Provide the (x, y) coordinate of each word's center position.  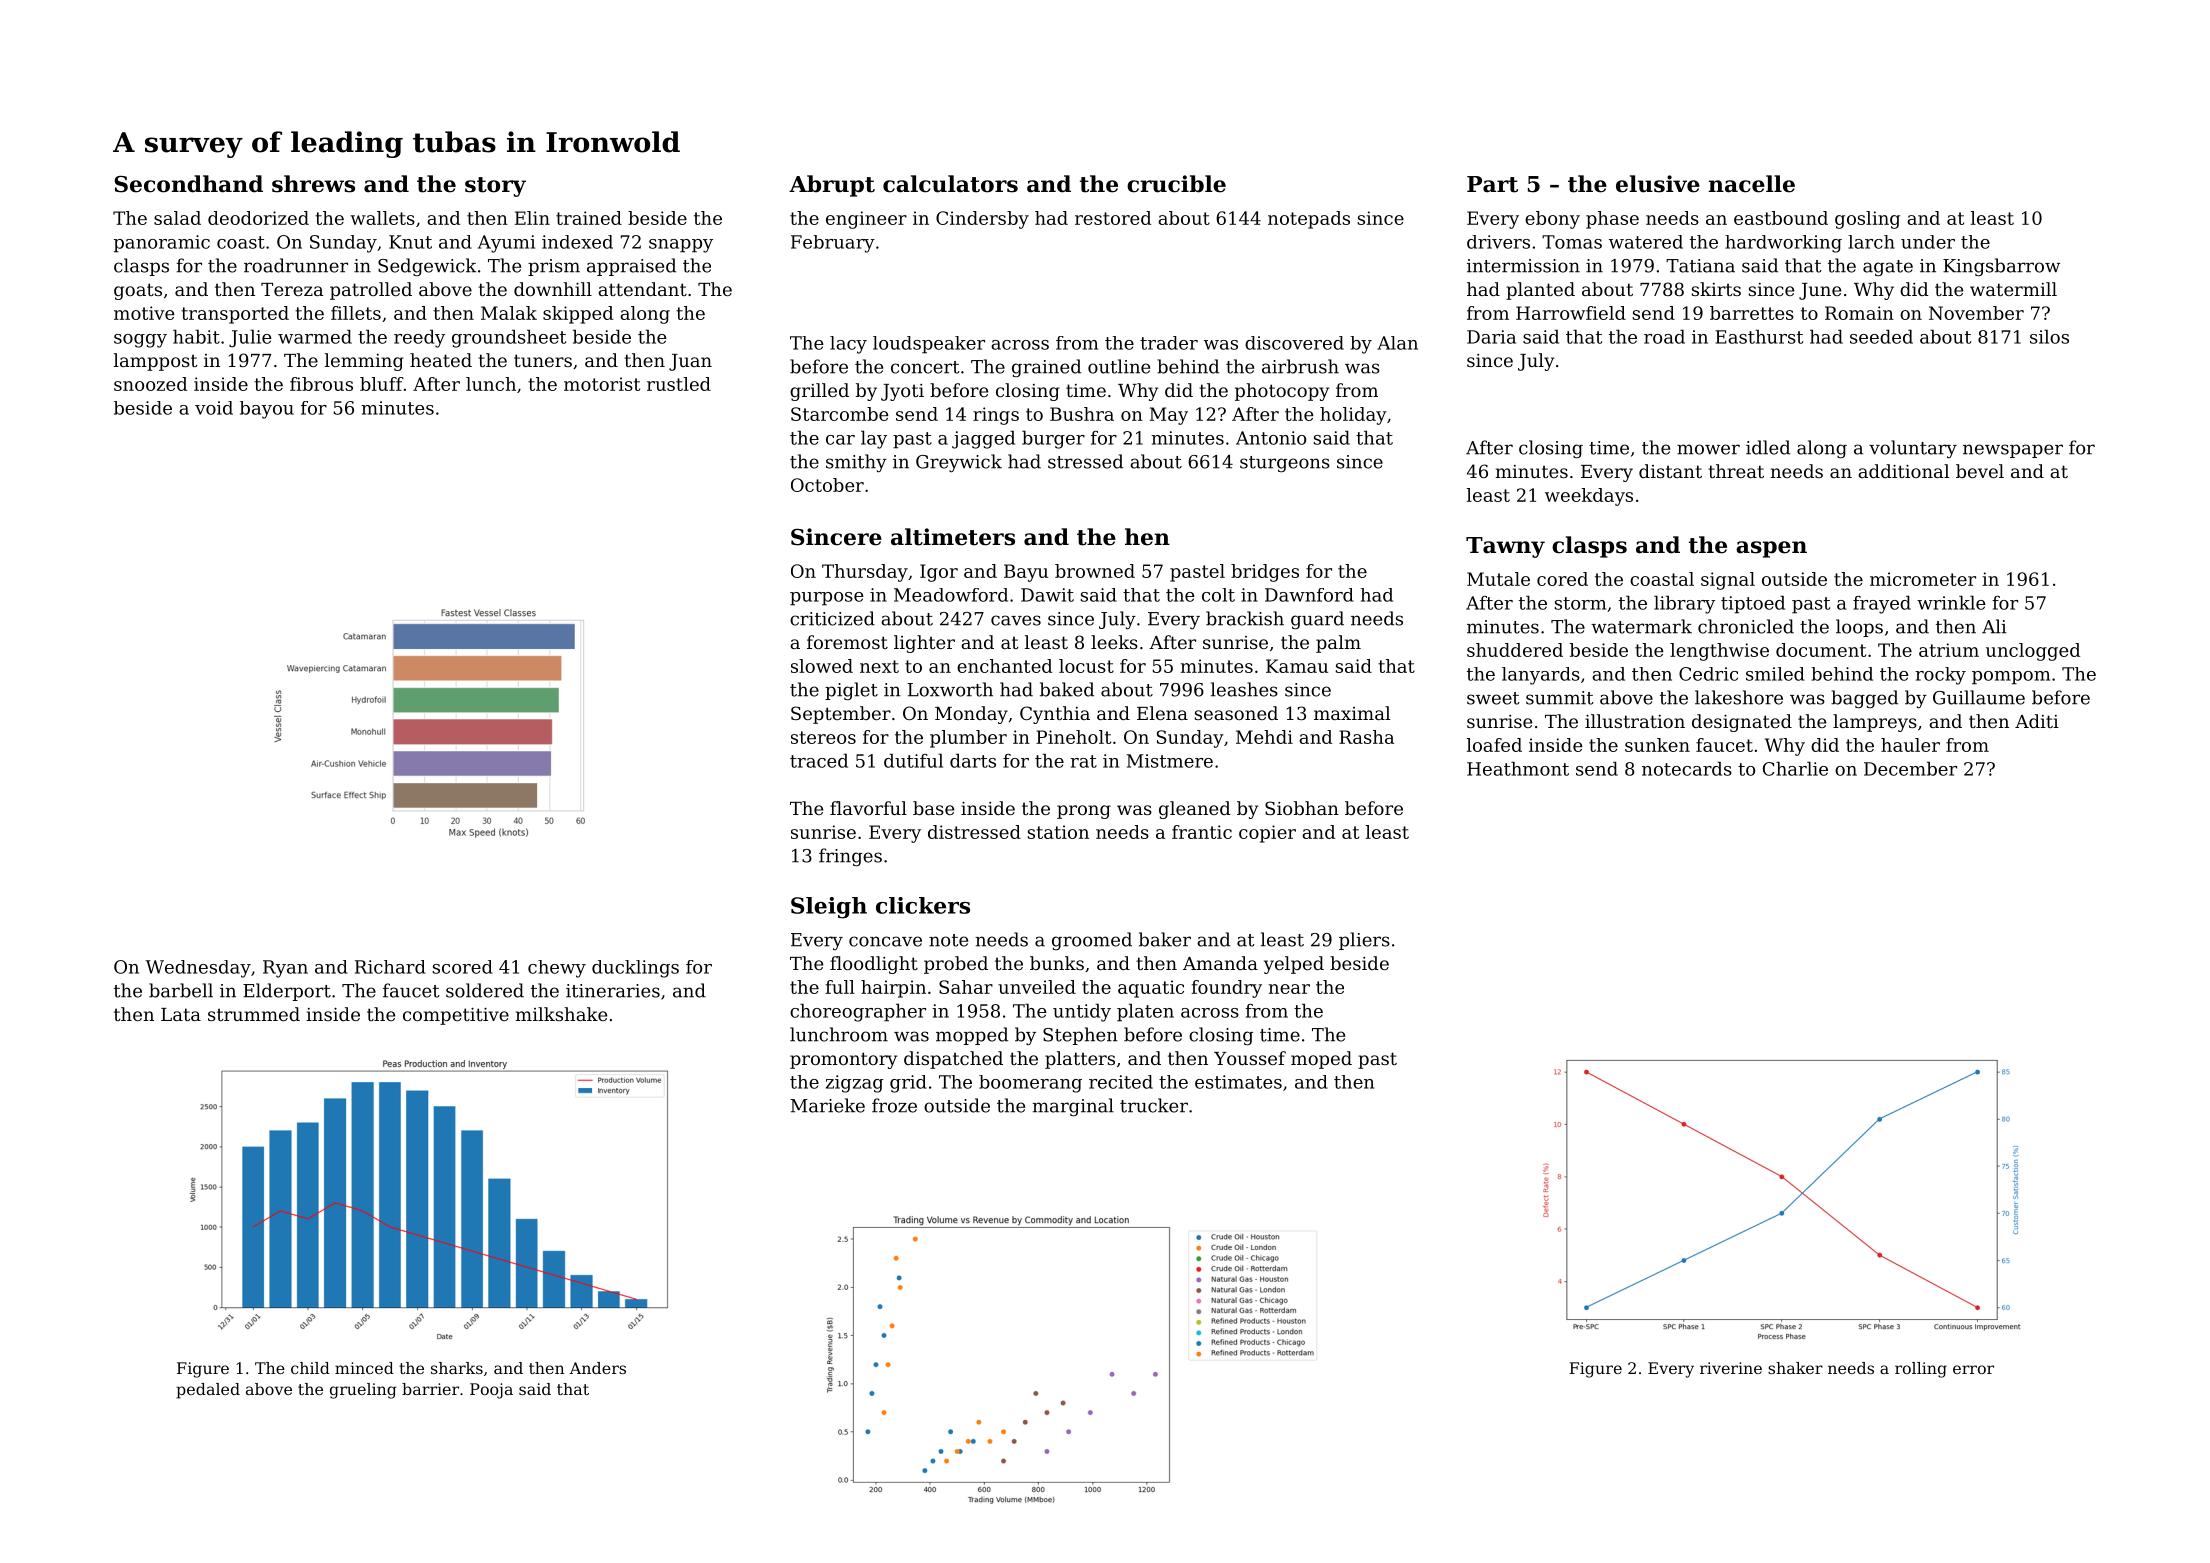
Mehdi (1264, 737)
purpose (827, 599)
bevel (1980, 471)
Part (1492, 184)
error (1973, 1369)
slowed (822, 666)
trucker (1154, 1105)
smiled (1775, 674)
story (495, 187)
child (310, 1368)
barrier (430, 1389)
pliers (1364, 941)
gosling (1867, 220)
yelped (1294, 965)
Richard (390, 967)
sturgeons (1285, 464)
